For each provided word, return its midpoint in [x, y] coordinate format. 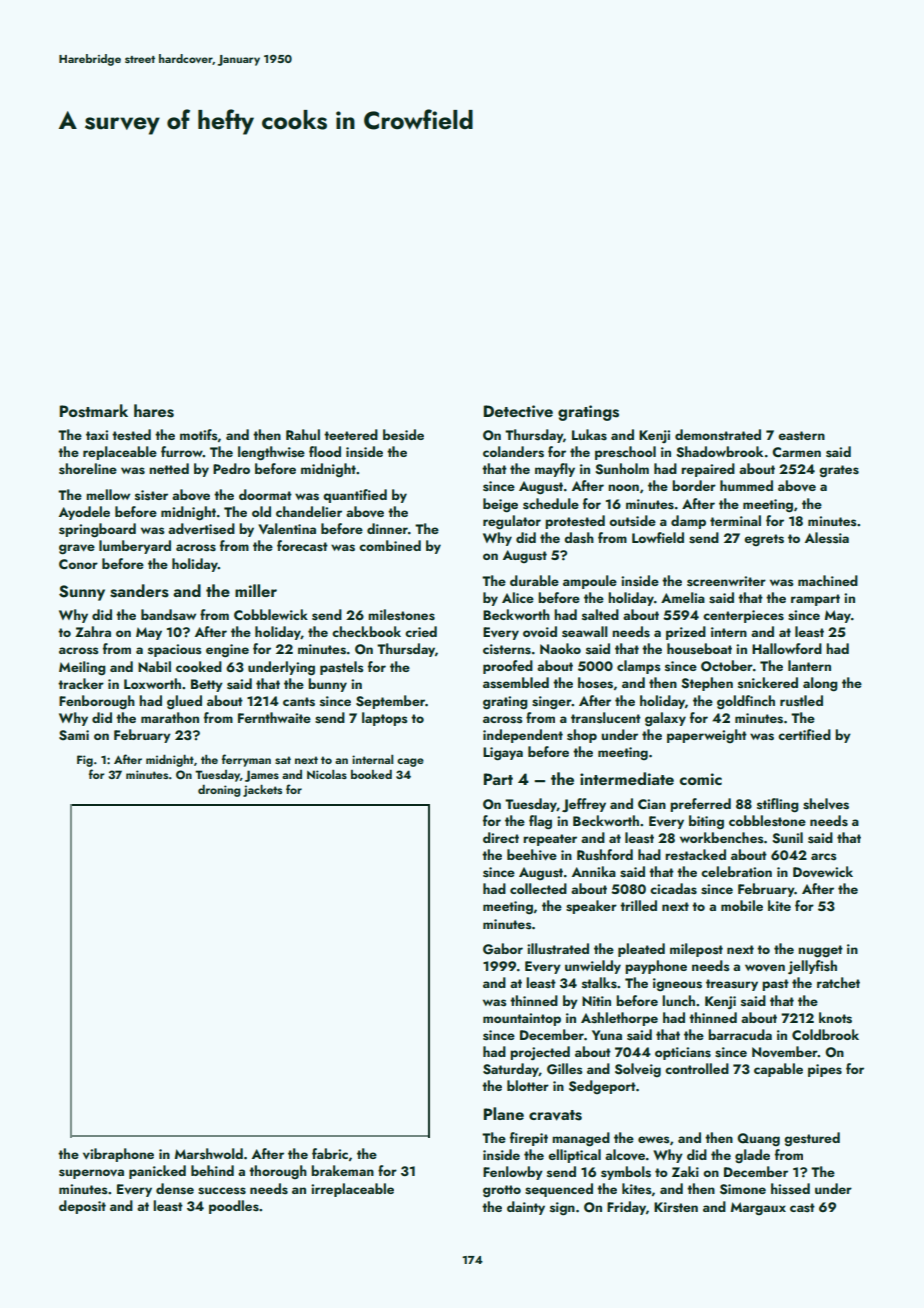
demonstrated [718, 435]
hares [154, 411]
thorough [278, 1172]
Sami [74, 735]
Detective [518, 411]
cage [410, 762]
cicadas [673, 889]
